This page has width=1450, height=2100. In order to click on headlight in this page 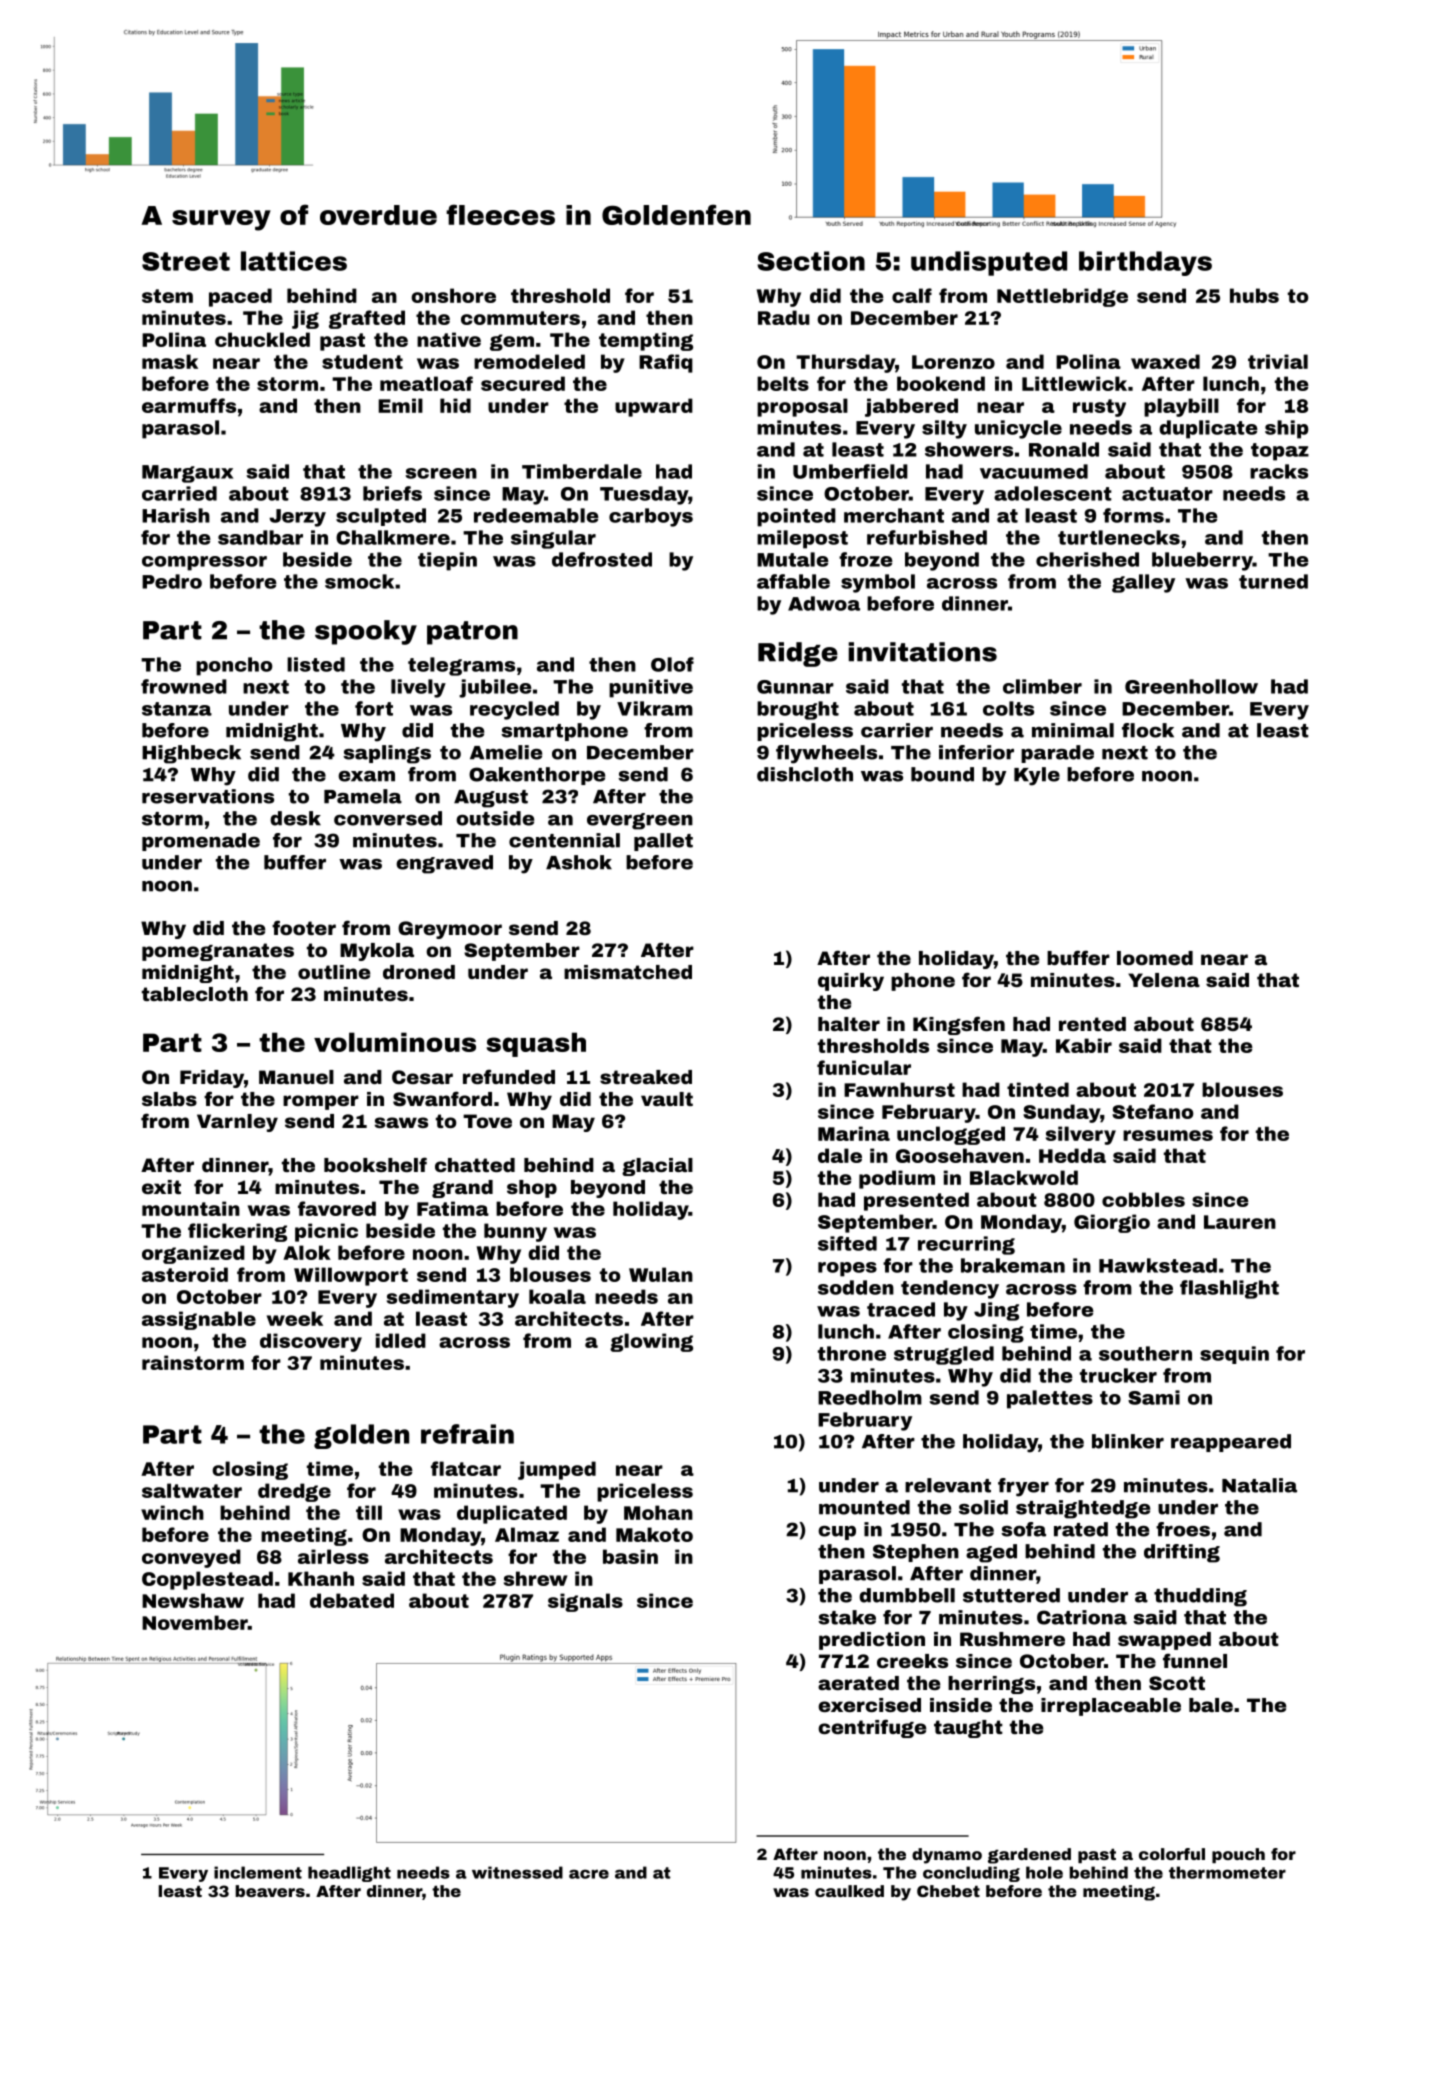, I will do `click(349, 1874)`.
